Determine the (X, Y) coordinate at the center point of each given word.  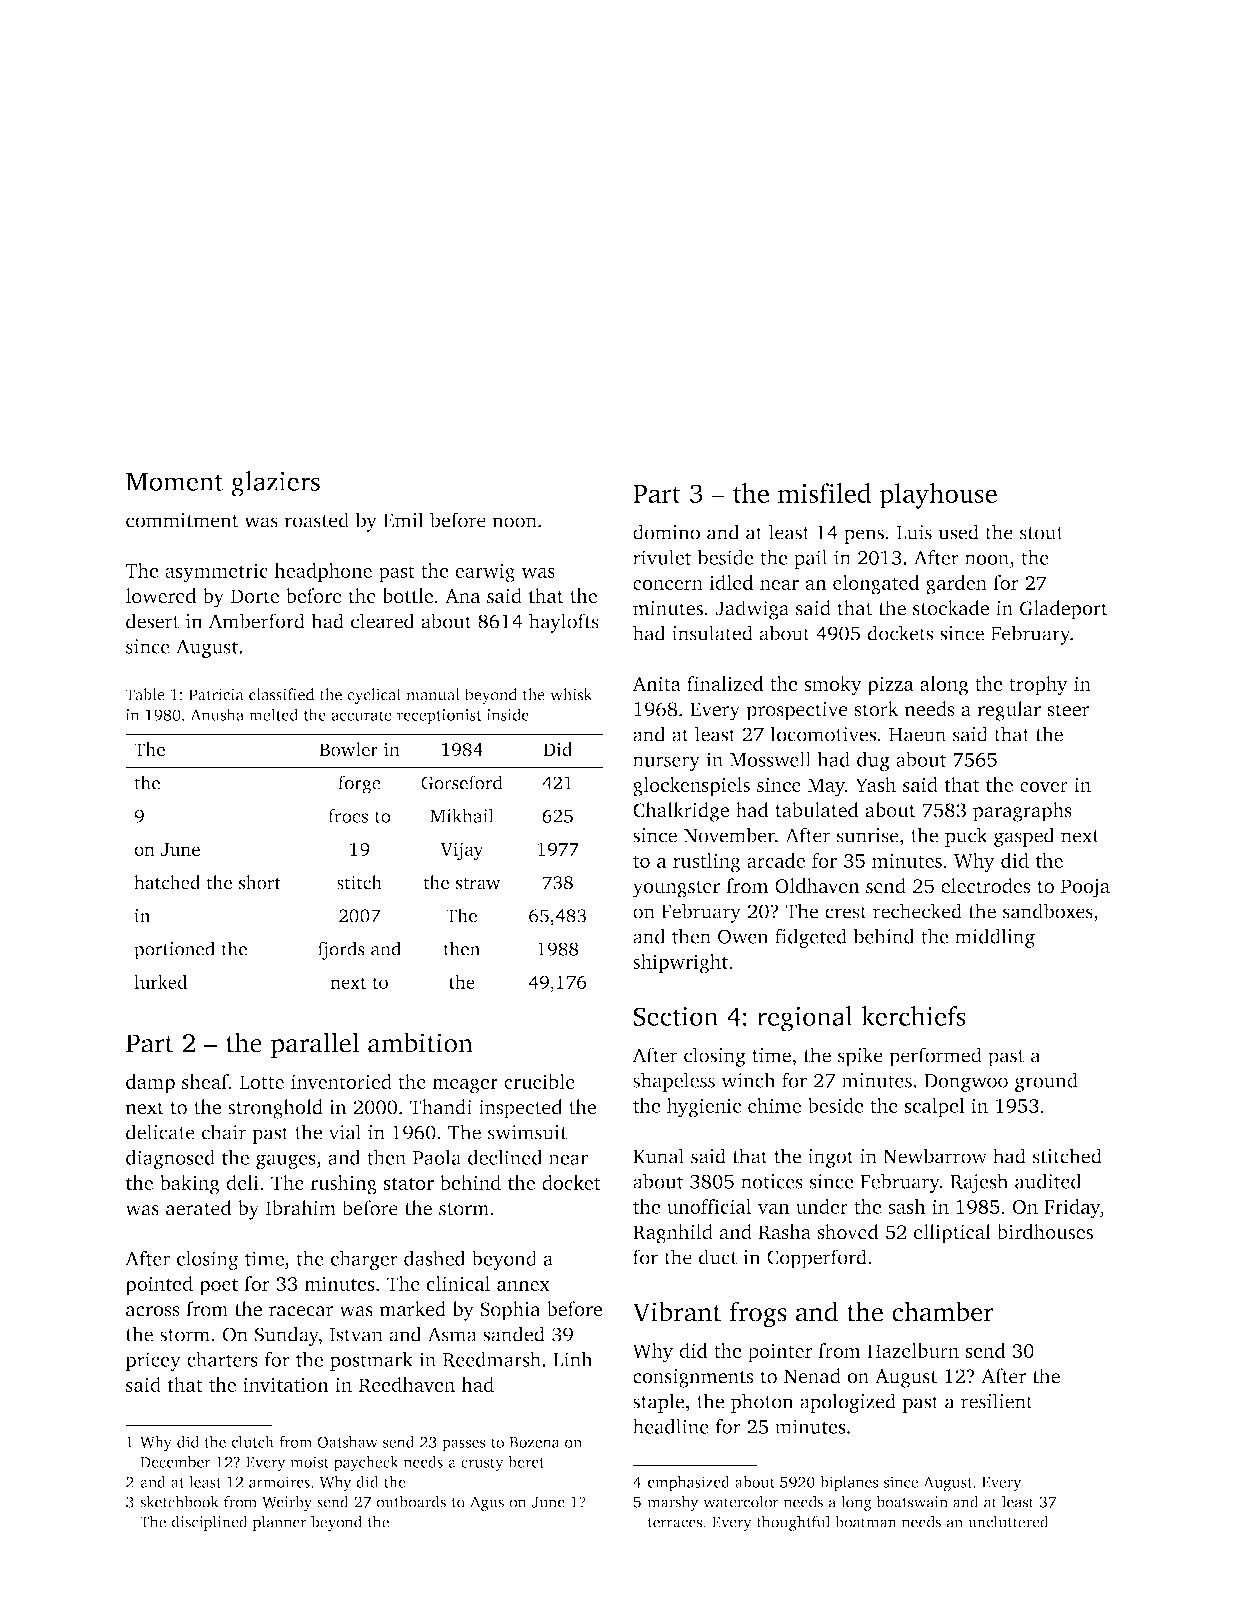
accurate (361, 716)
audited (1048, 1181)
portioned (174, 950)
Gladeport (1064, 610)
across (153, 1311)
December (175, 1462)
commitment (182, 520)
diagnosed (170, 1159)
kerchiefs (913, 1016)
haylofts (564, 623)
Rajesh (979, 1183)
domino (666, 532)
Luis (914, 532)
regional (805, 1019)
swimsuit (527, 1132)
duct (718, 1257)
